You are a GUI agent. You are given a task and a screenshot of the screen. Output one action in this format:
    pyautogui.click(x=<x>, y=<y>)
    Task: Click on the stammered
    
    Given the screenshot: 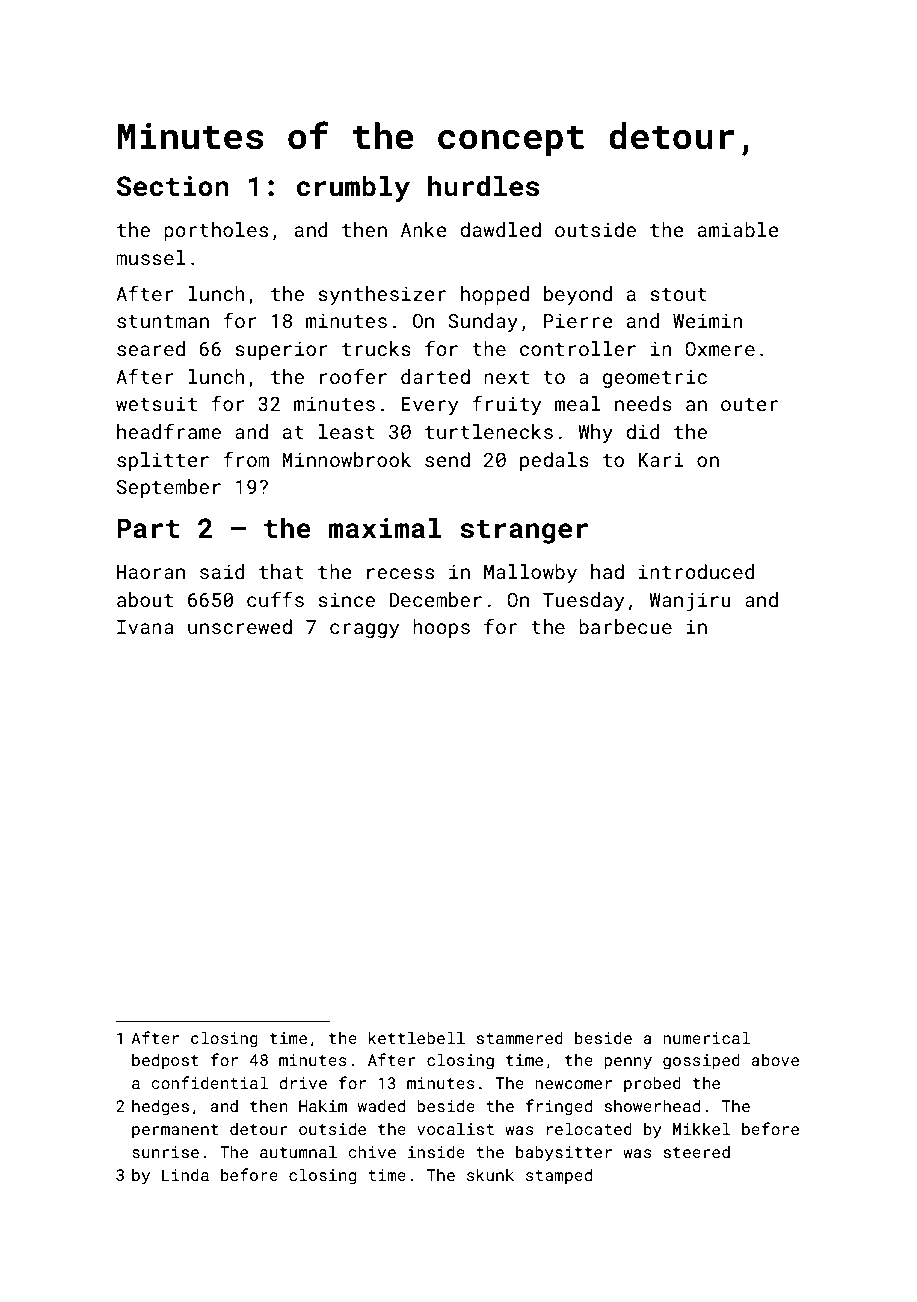 What is the action you would take?
    pyautogui.click(x=520, y=1037)
